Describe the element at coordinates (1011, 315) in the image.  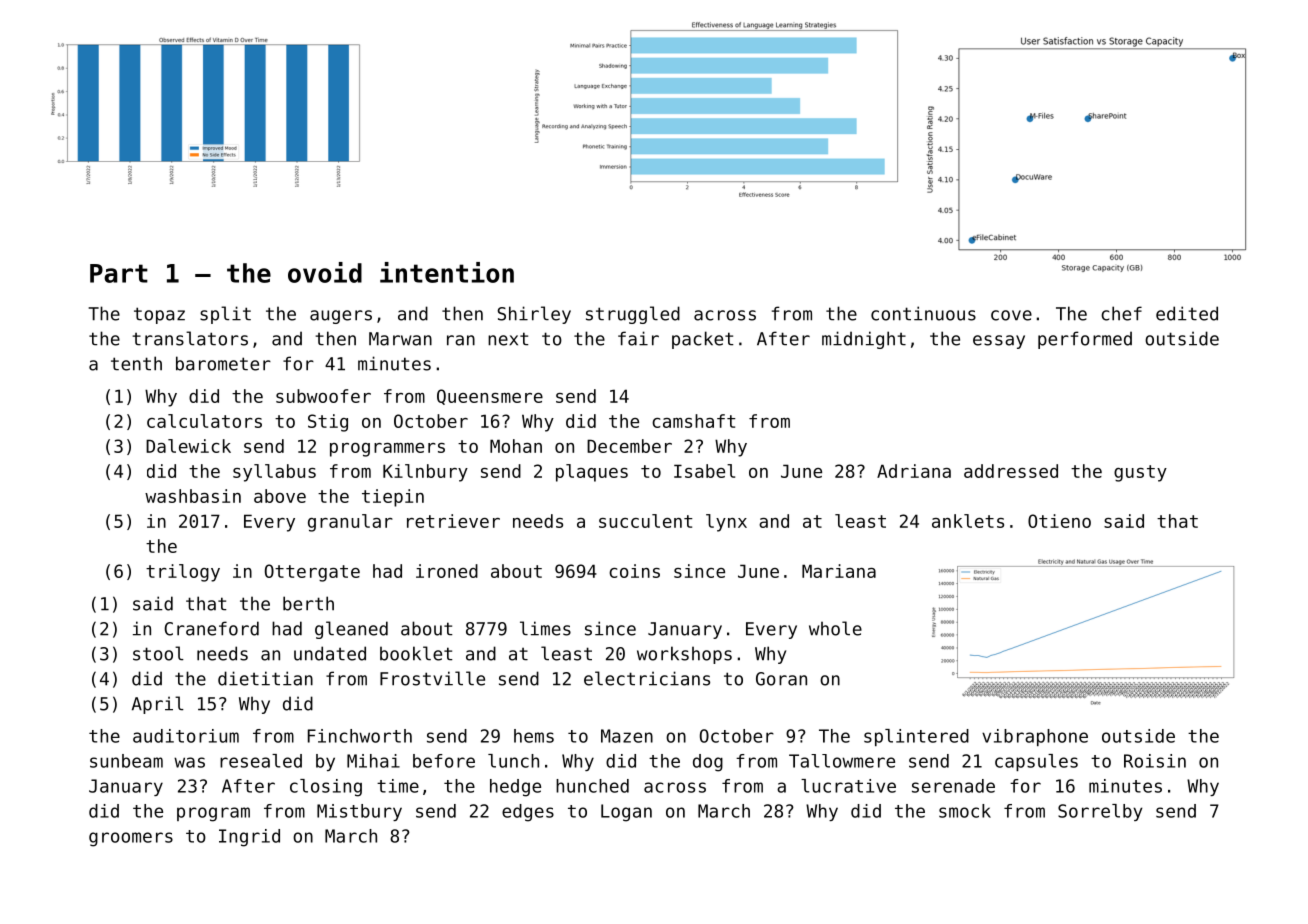
I see `cove` at that location.
